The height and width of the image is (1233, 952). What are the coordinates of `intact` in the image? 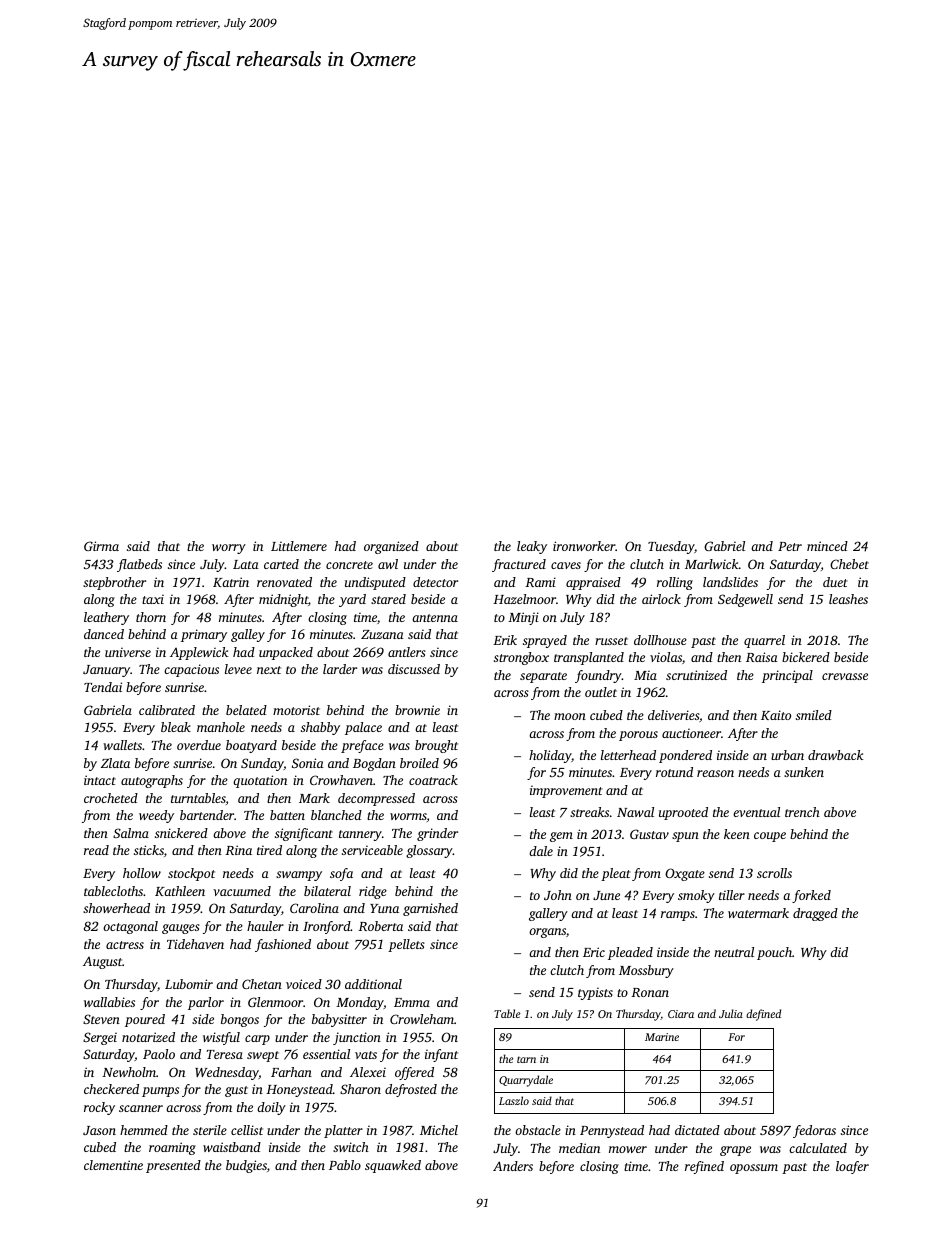 It's located at (100, 780).
